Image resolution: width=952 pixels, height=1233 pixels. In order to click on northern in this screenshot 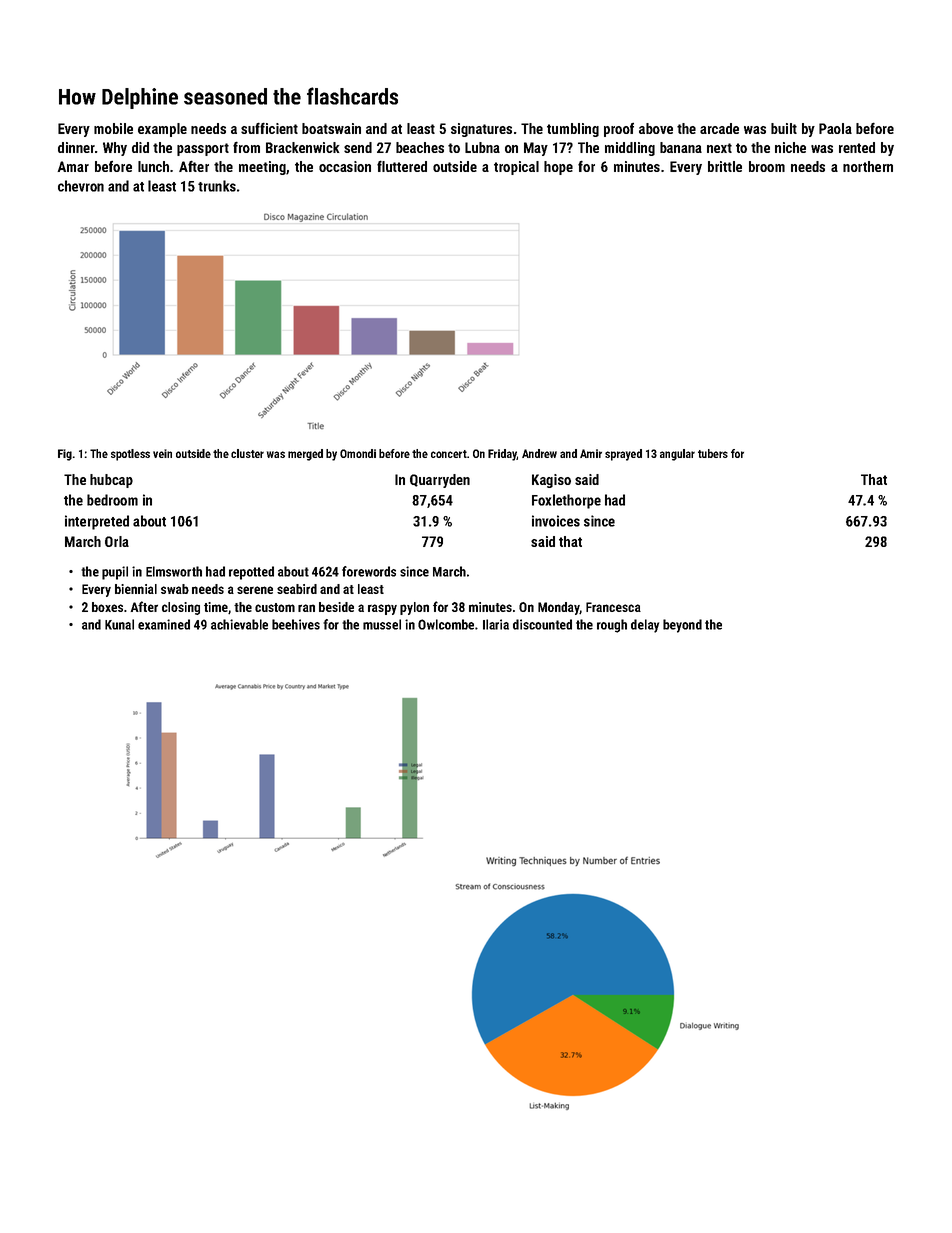, I will do `click(868, 166)`.
